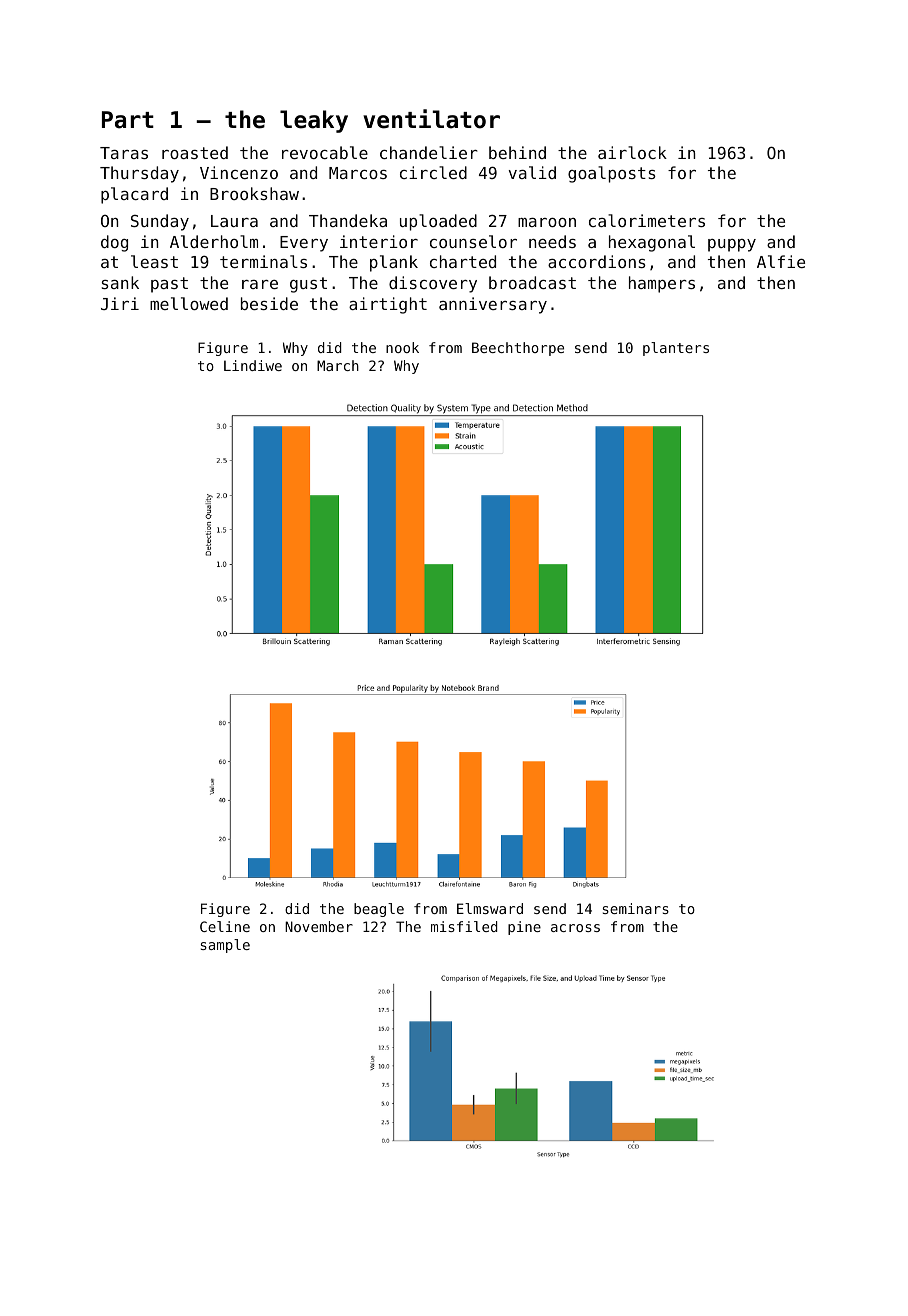  What do you see at coordinates (225, 946) in the screenshot?
I see `sample` at bounding box center [225, 946].
